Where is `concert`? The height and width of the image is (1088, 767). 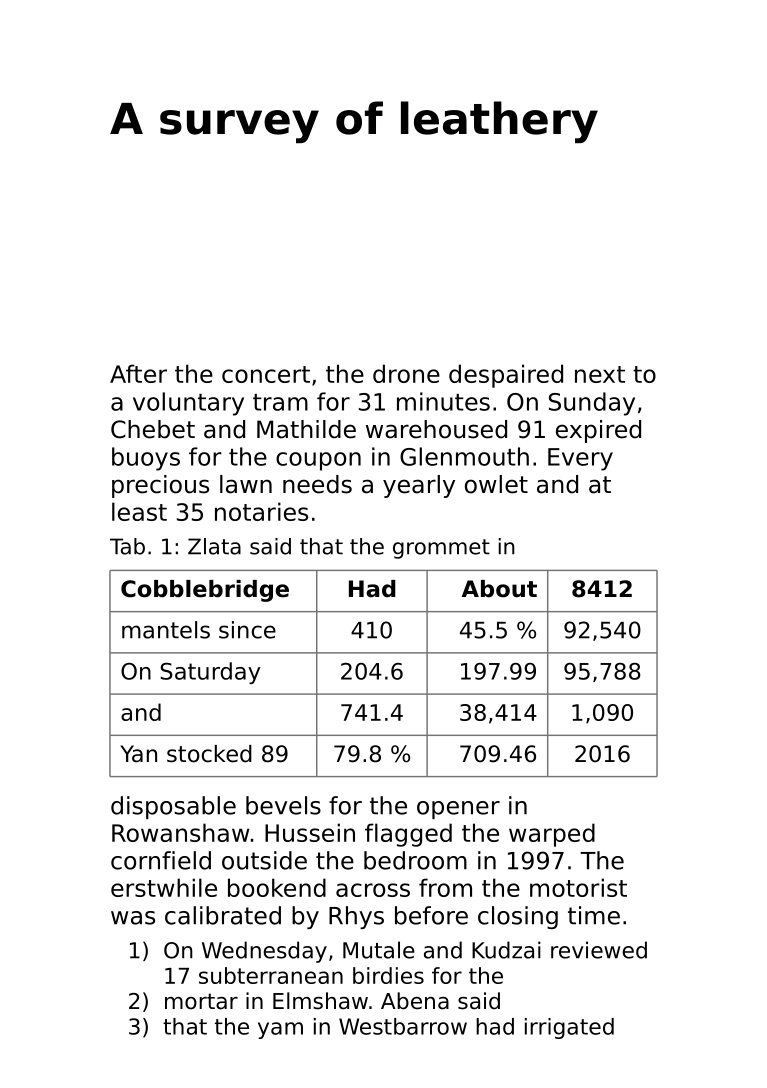
concert is located at coordinates (266, 374).
